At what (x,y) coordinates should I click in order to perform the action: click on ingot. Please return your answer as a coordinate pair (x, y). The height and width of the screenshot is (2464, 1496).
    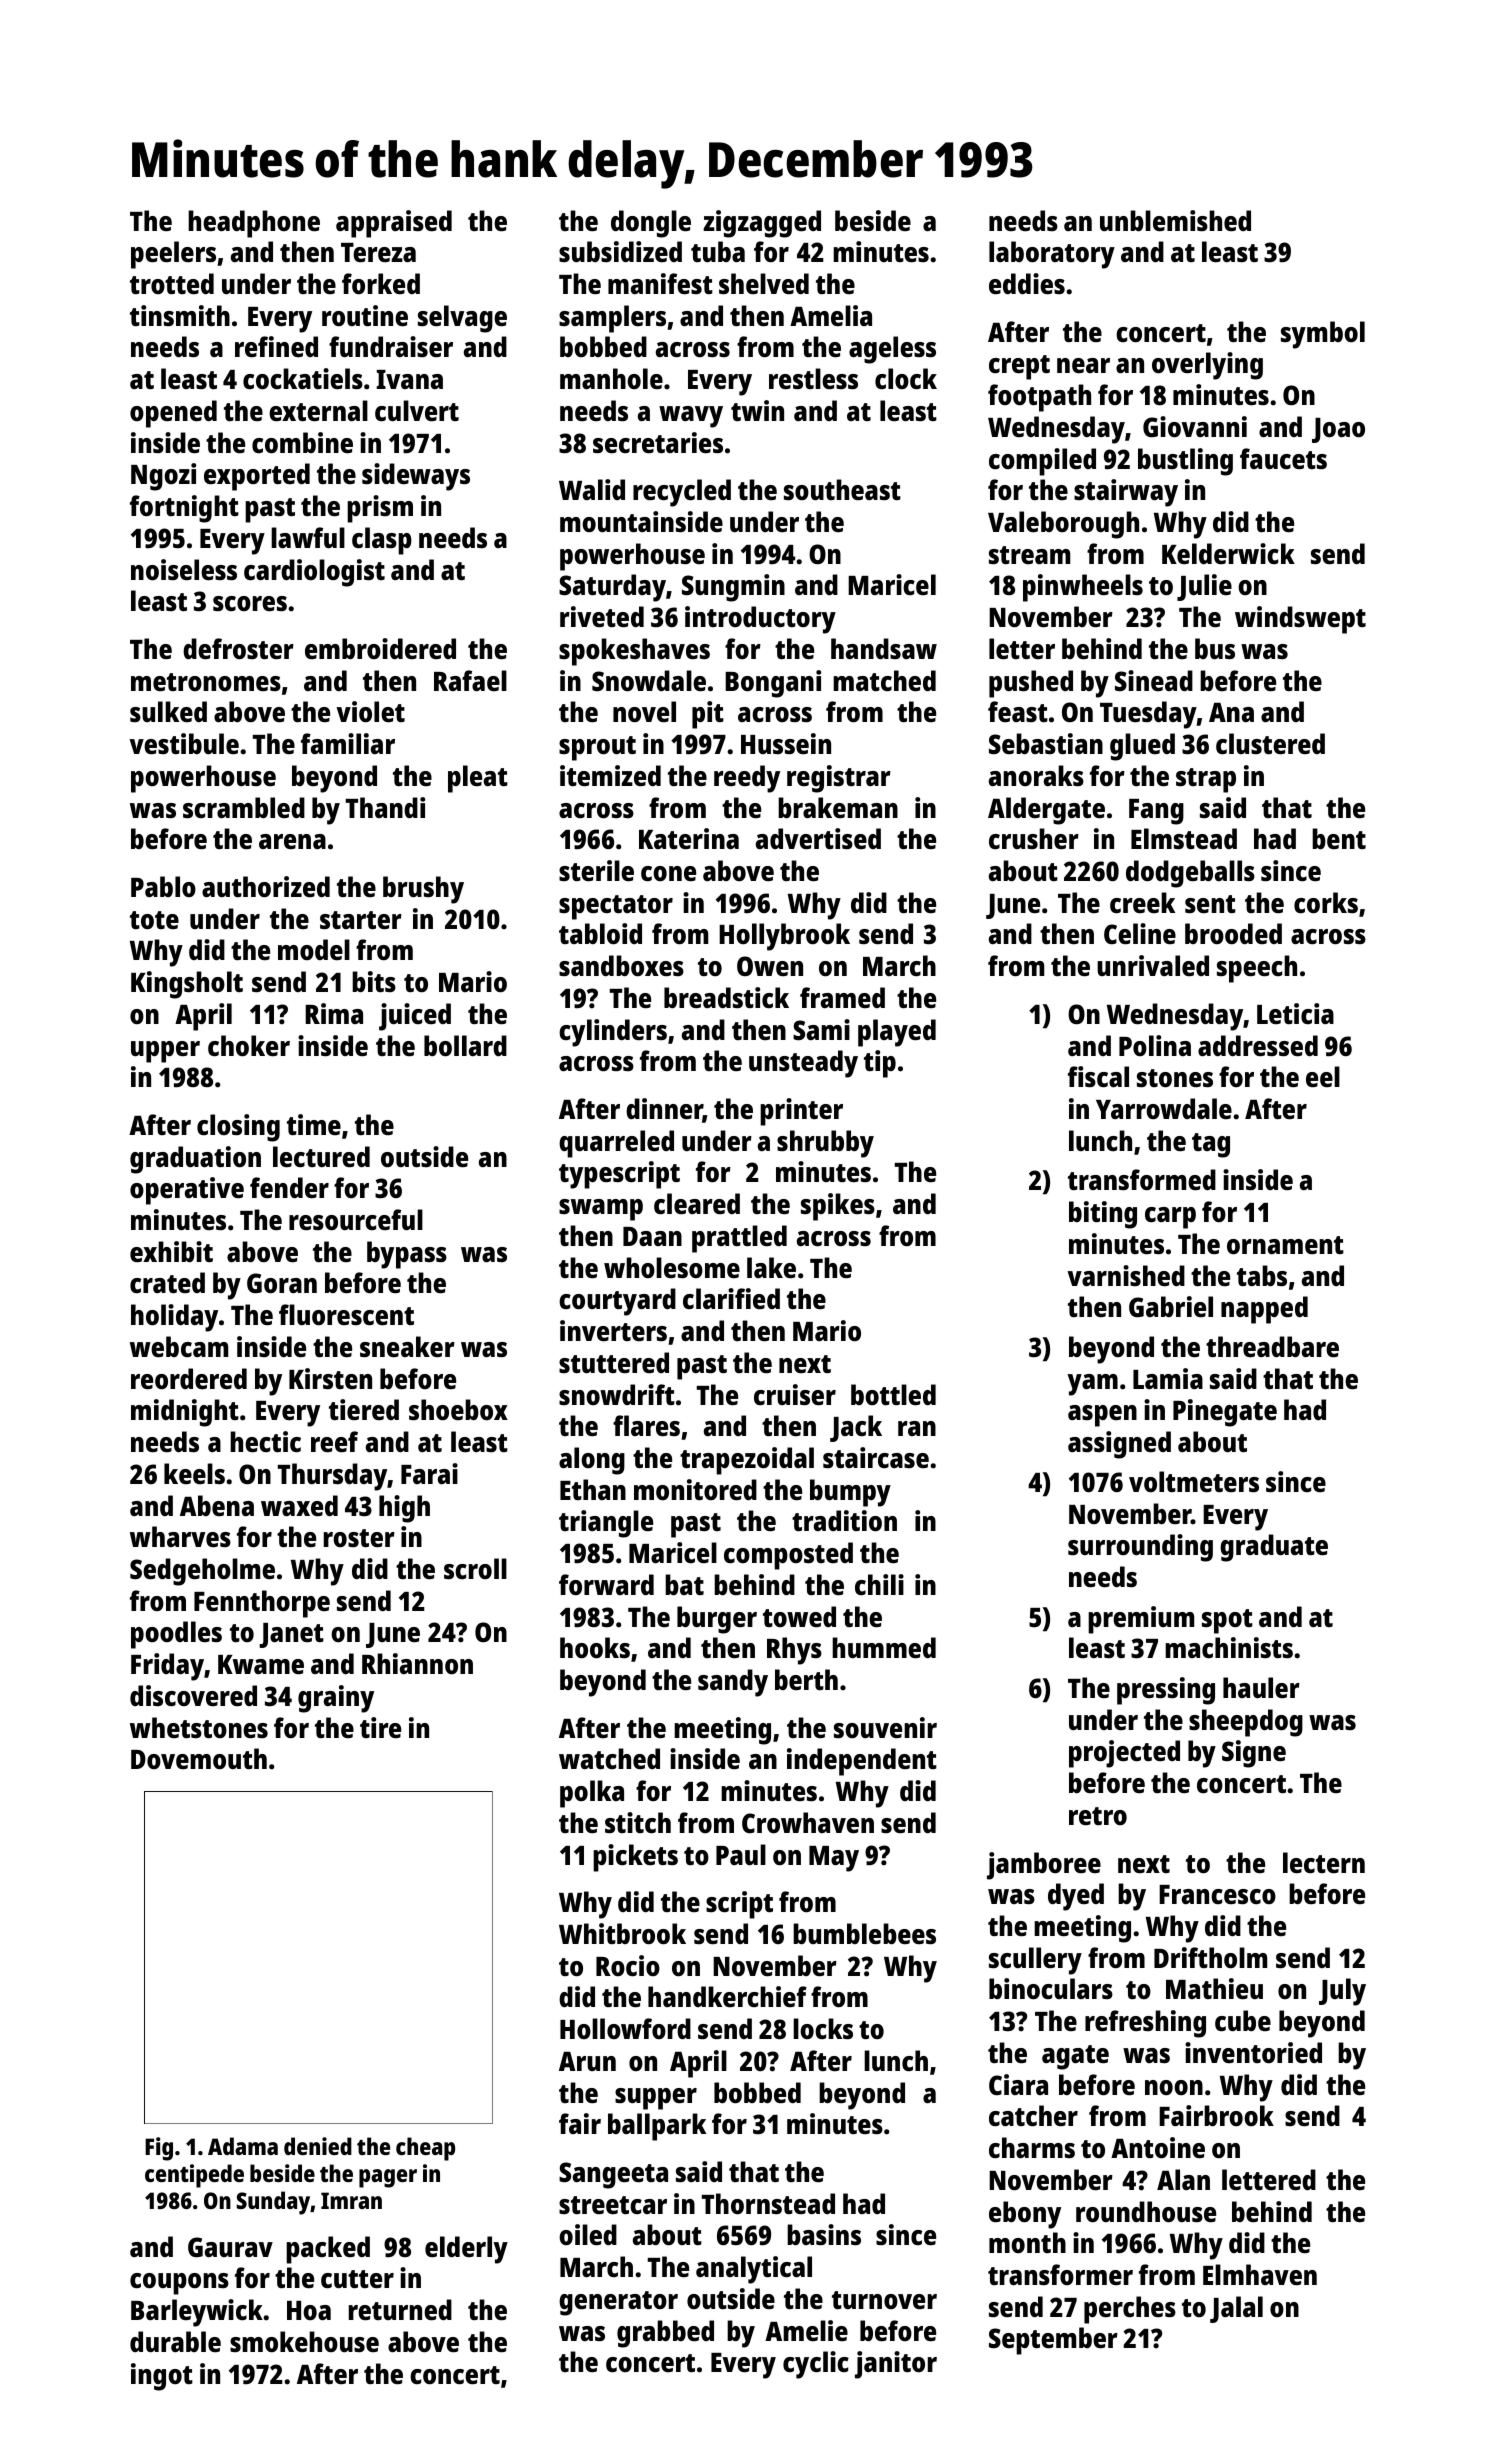
    Looking at the image, I should click on (162, 2377).
